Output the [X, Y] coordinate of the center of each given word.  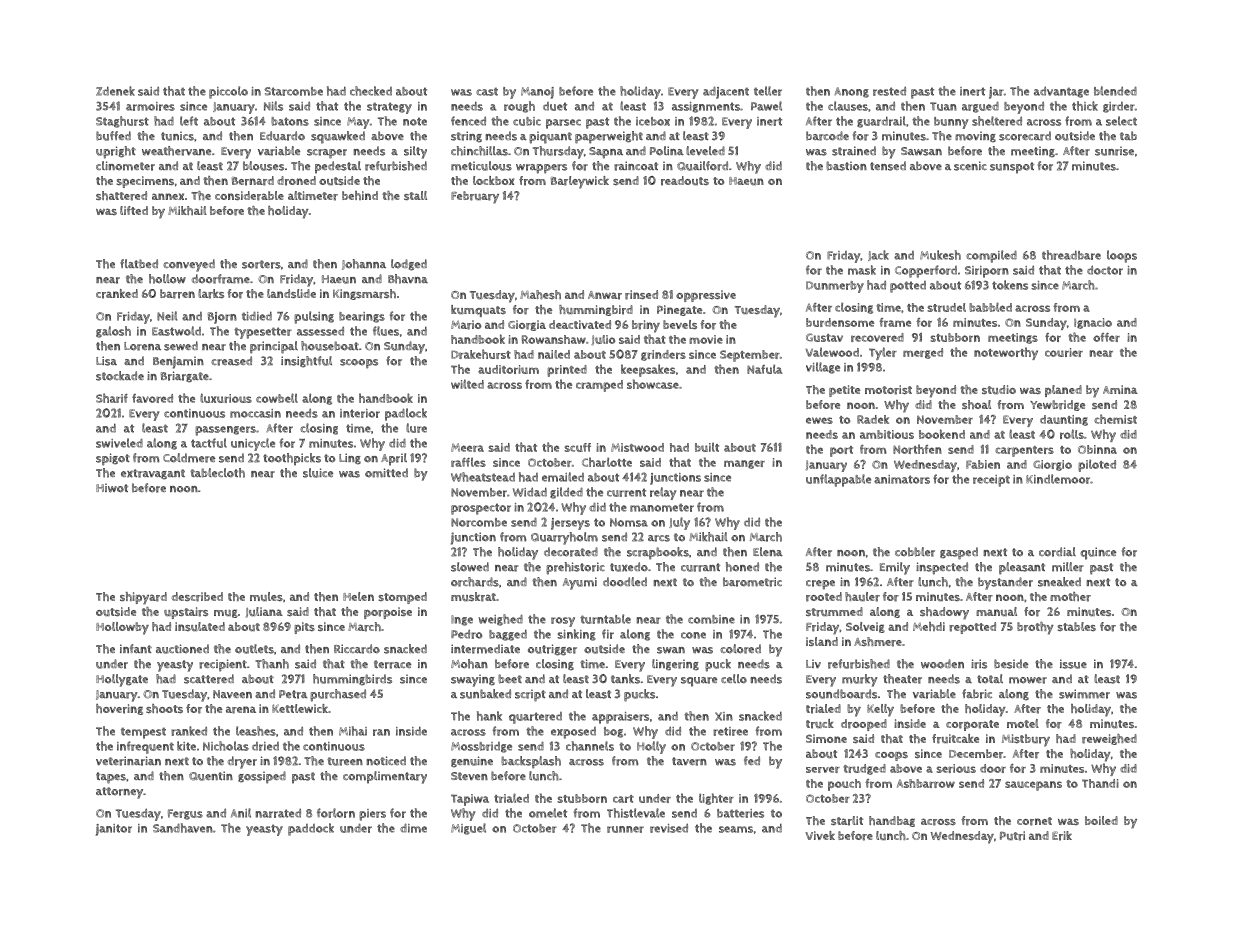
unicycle [253, 444]
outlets [254, 649]
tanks [625, 679]
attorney [119, 793]
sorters [261, 264]
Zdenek [115, 91]
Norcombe [479, 522]
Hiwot [112, 488]
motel [1023, 723]
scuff [578, 447]
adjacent [726, 92]
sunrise [1114, 151]
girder [1119, 107]
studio [999, 389]
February [475, 197]
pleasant [1022, 568]
